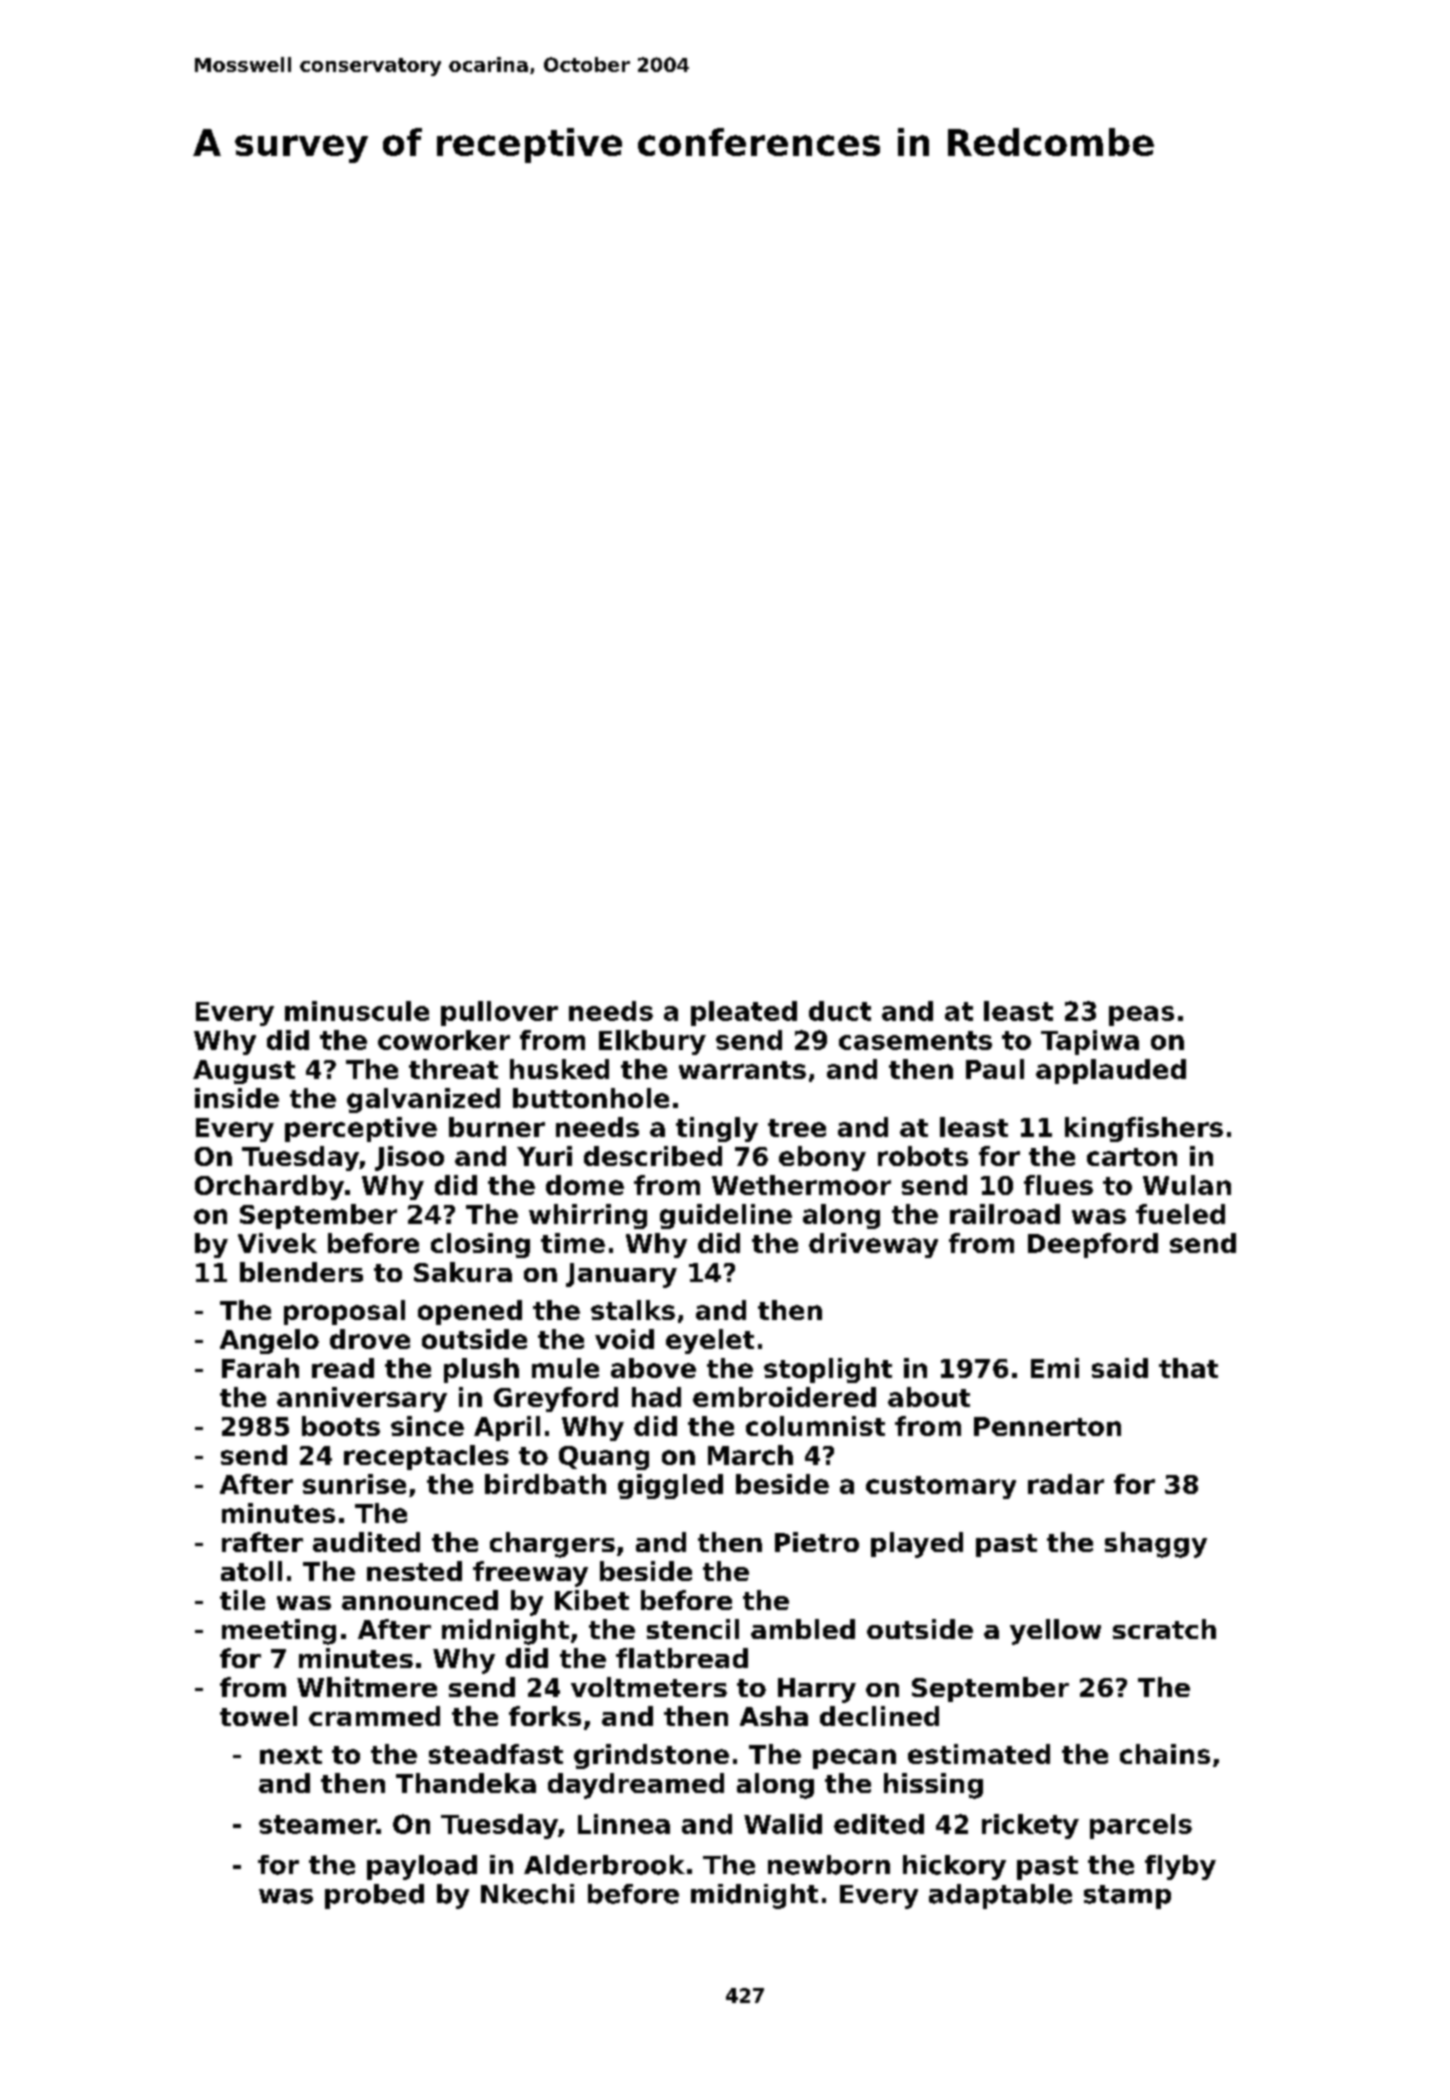 The width and height of the screenshot is (1450, 2100). Describe the element at coordinates (565, 1368) in the screenshot. I see `mule` at that location.
